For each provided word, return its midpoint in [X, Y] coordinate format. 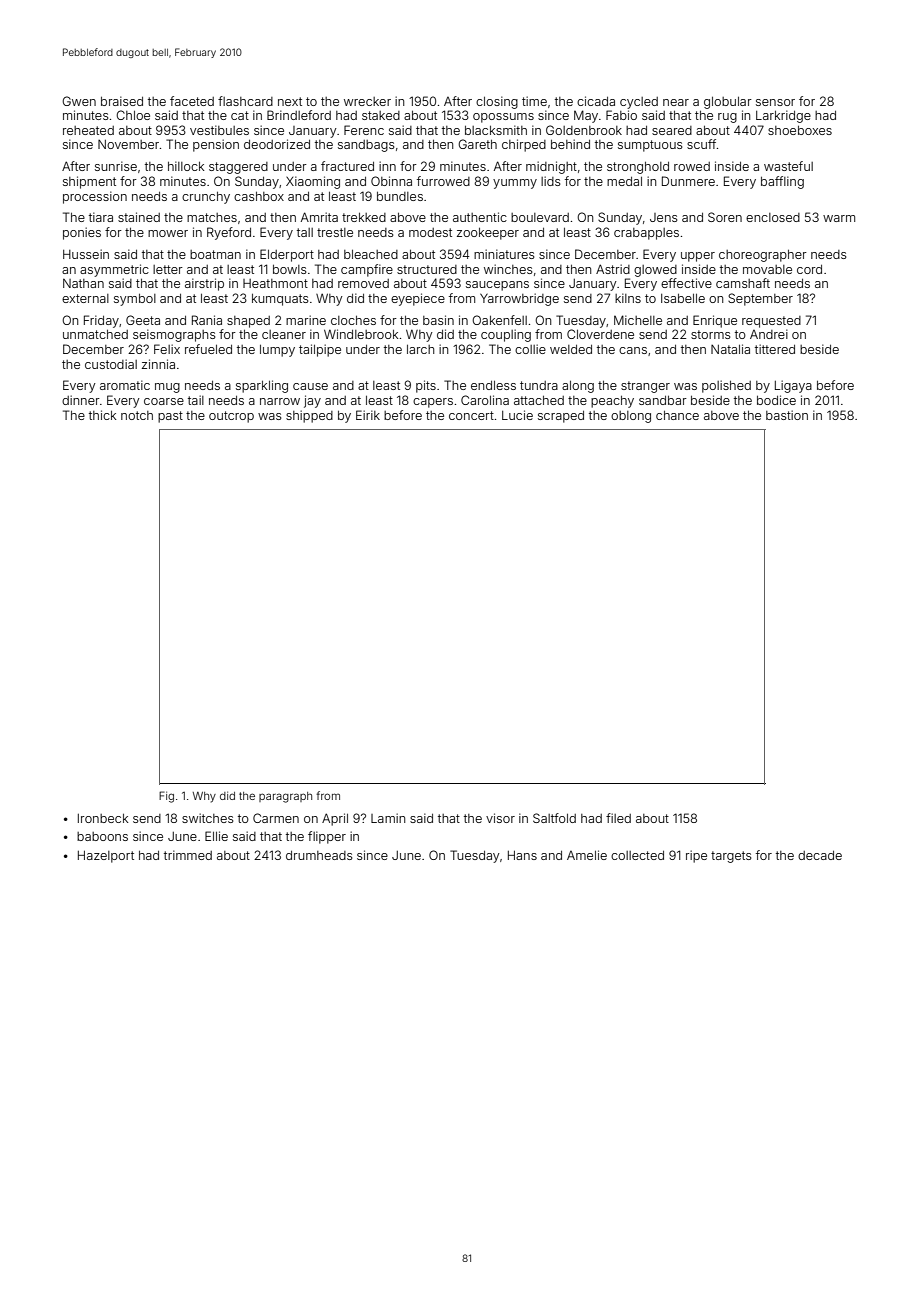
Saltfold [554, 818]
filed [618, 818]
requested [771, 322]
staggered [238, 168]
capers [433, 403]
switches [208, 818]
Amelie [587, 855]
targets [731, 857]
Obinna [391, 181]
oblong [631, 417]
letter [168, 269]
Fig [166, 797]
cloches [353, 320]
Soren [725, 217]
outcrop [231, 417]
